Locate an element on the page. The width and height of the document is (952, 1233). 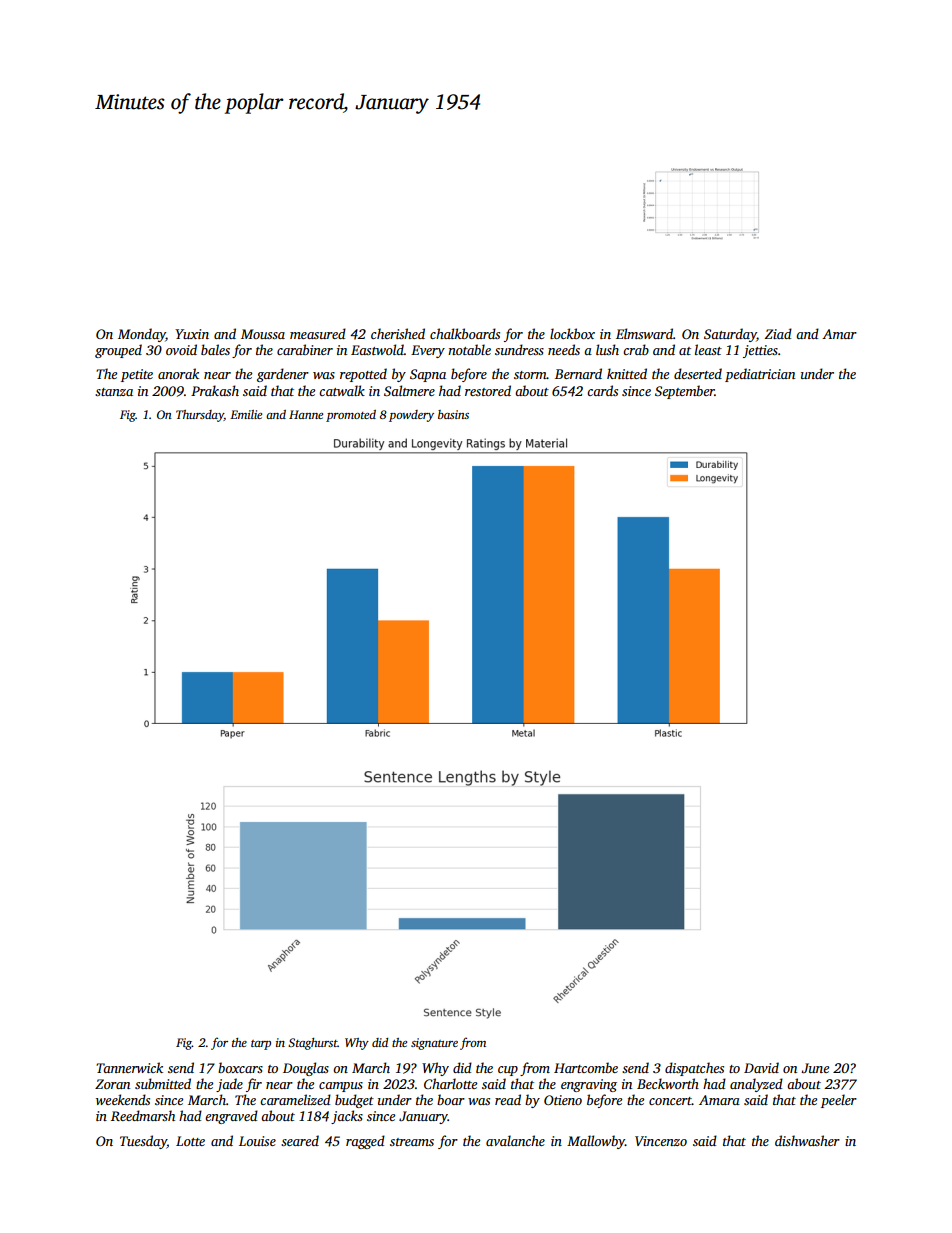
Louise is located at coordinates (257, 1141).
